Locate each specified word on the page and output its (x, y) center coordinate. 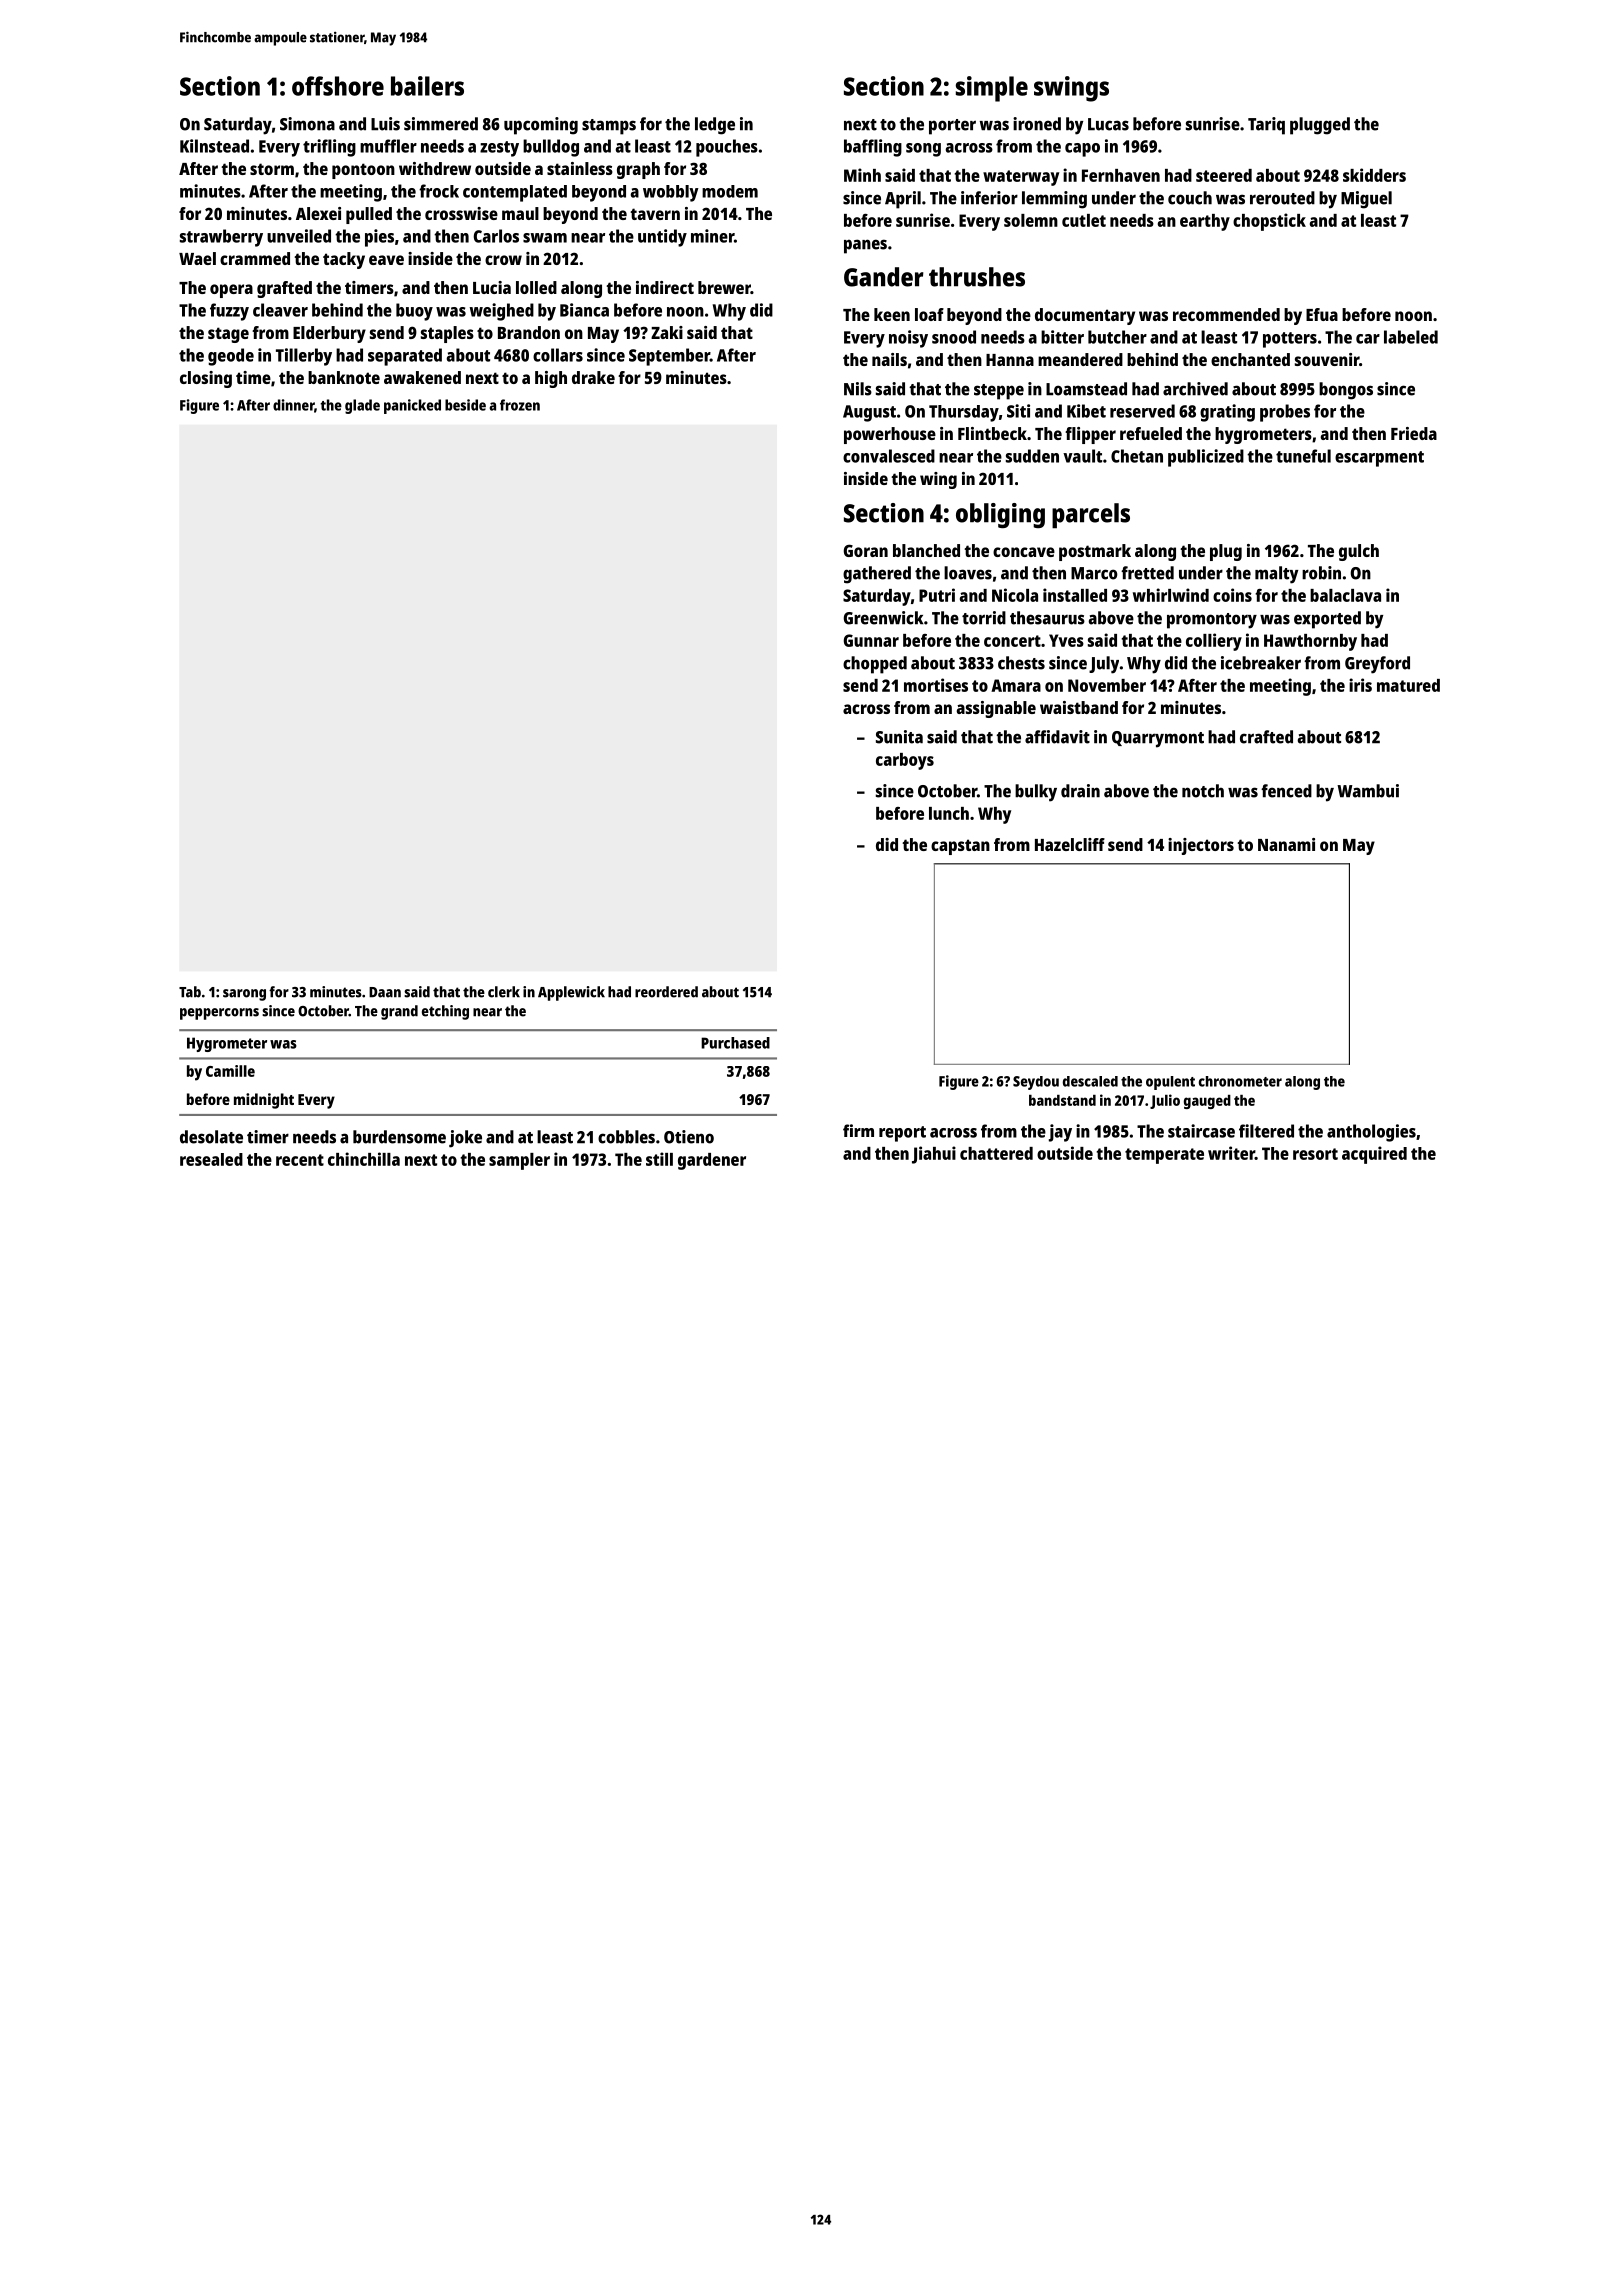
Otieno (689, 1137)
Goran (866, 550)
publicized (1206, 458)
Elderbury (329, 334)
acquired (1374, 1155)
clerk (504, 992)
